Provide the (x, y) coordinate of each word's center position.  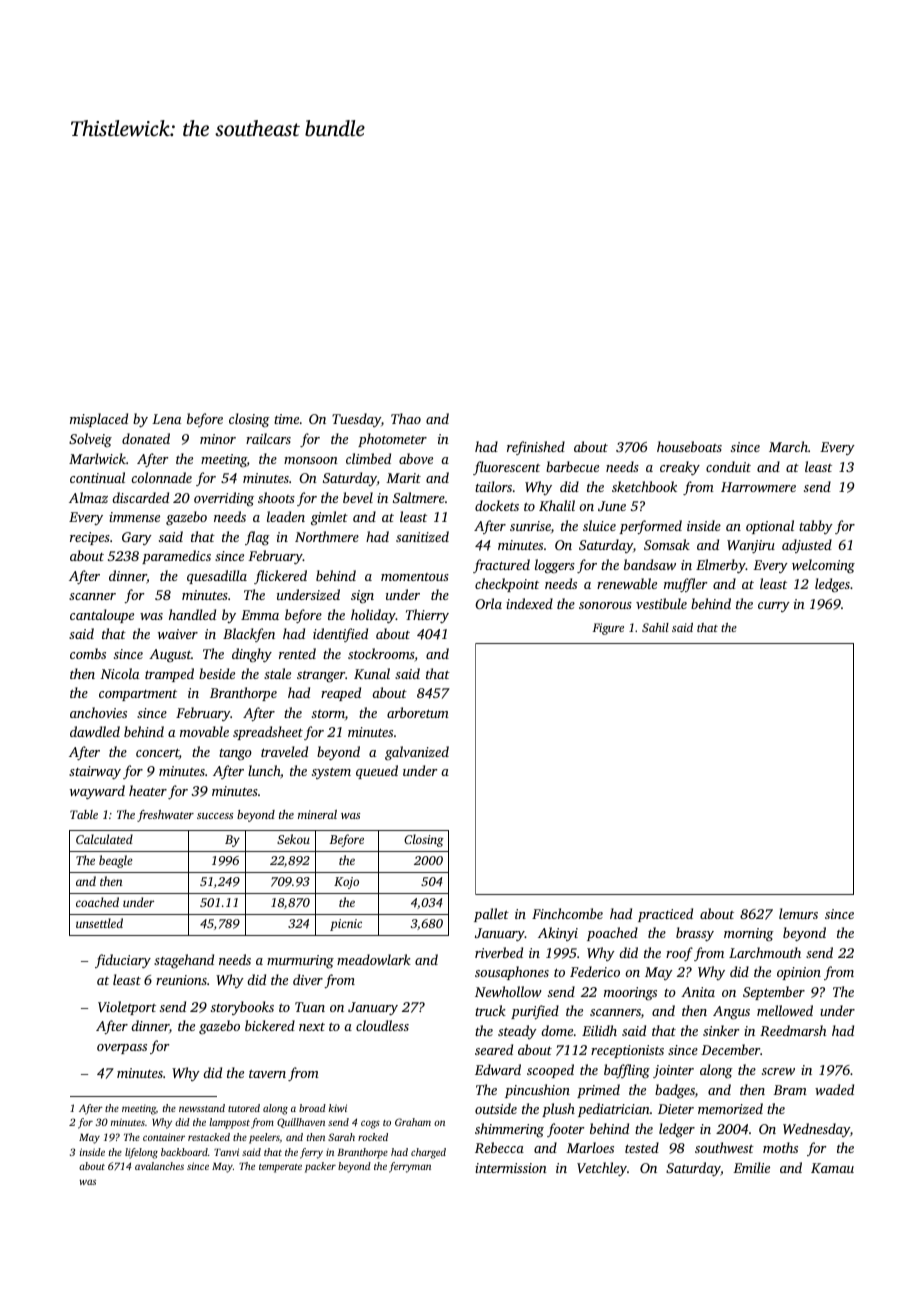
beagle (115, 861)
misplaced (99, 420)
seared (494, 1049)
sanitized (422, 536)
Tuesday (356, 420)
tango (235, 755)
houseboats (689, 446)
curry (774, 607)
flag (257, 538)
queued (377, 772)
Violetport (127, 1008)
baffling (627, 1071)
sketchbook (644, 486)
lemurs (798, 913)
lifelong (141, 1153)
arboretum (418, 712)
